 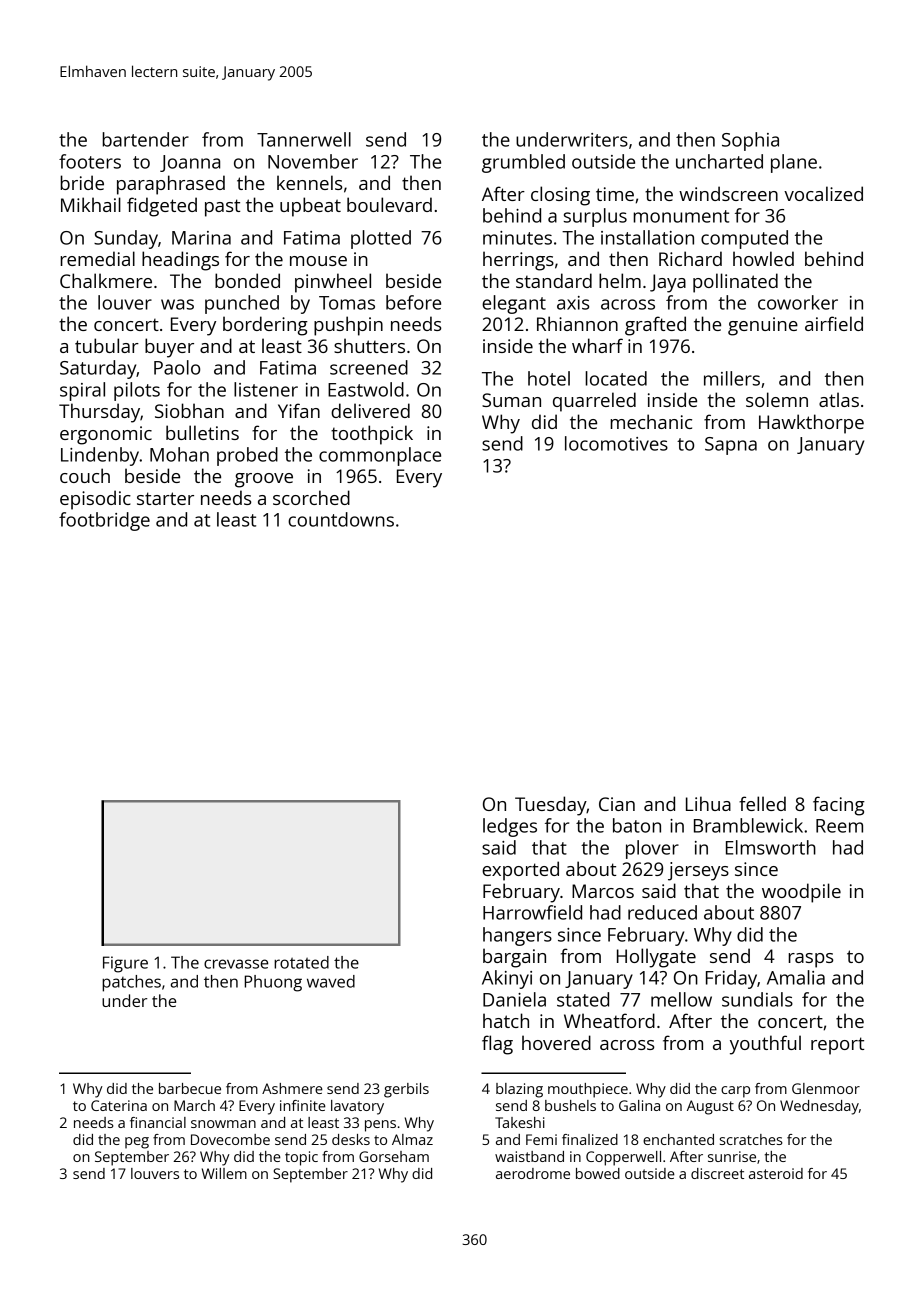 What do you see at coordinates (616, 443) in the screenshot?
I see `locomotives` at bounding box center [616, 443].
